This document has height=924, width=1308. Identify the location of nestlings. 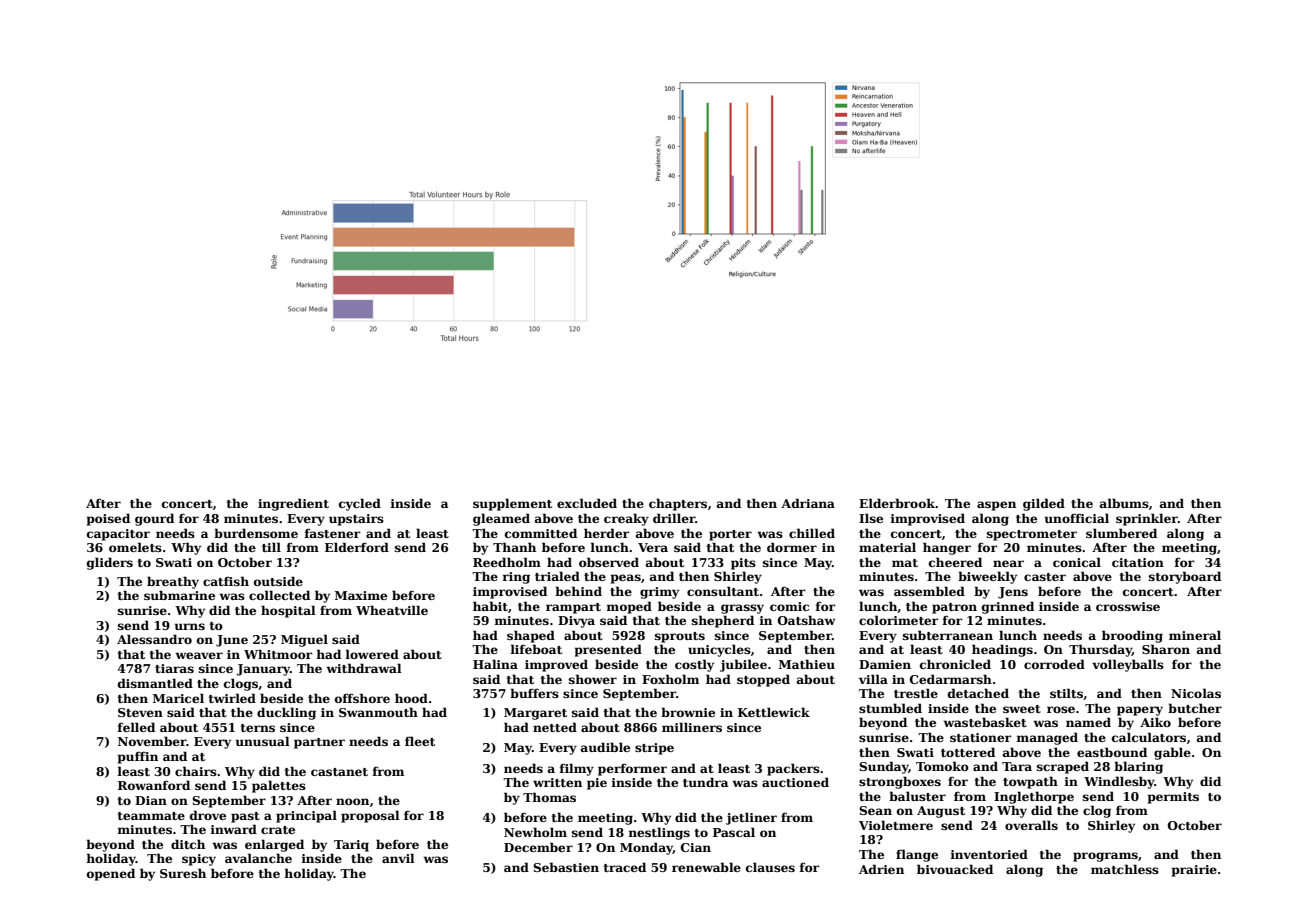
(659, 833).
